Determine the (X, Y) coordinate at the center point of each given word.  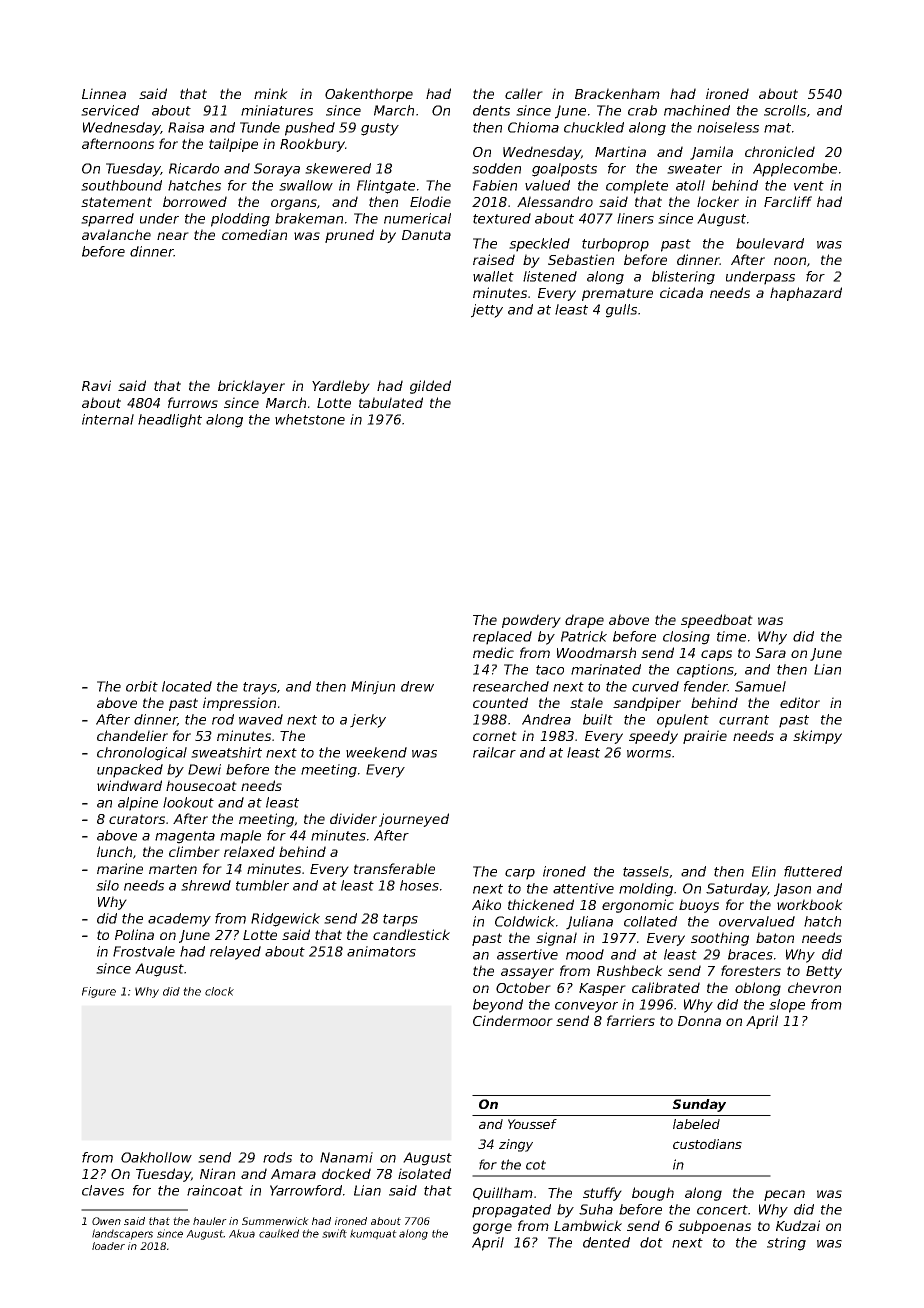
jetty (487, 311)
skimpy (817, 737)
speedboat (717, 621)
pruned (349, 236)
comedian (254, 234)
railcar (494, 752)
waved (261, 719)
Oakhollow (156, 1157)
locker (718, 201)
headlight (170, 421)
